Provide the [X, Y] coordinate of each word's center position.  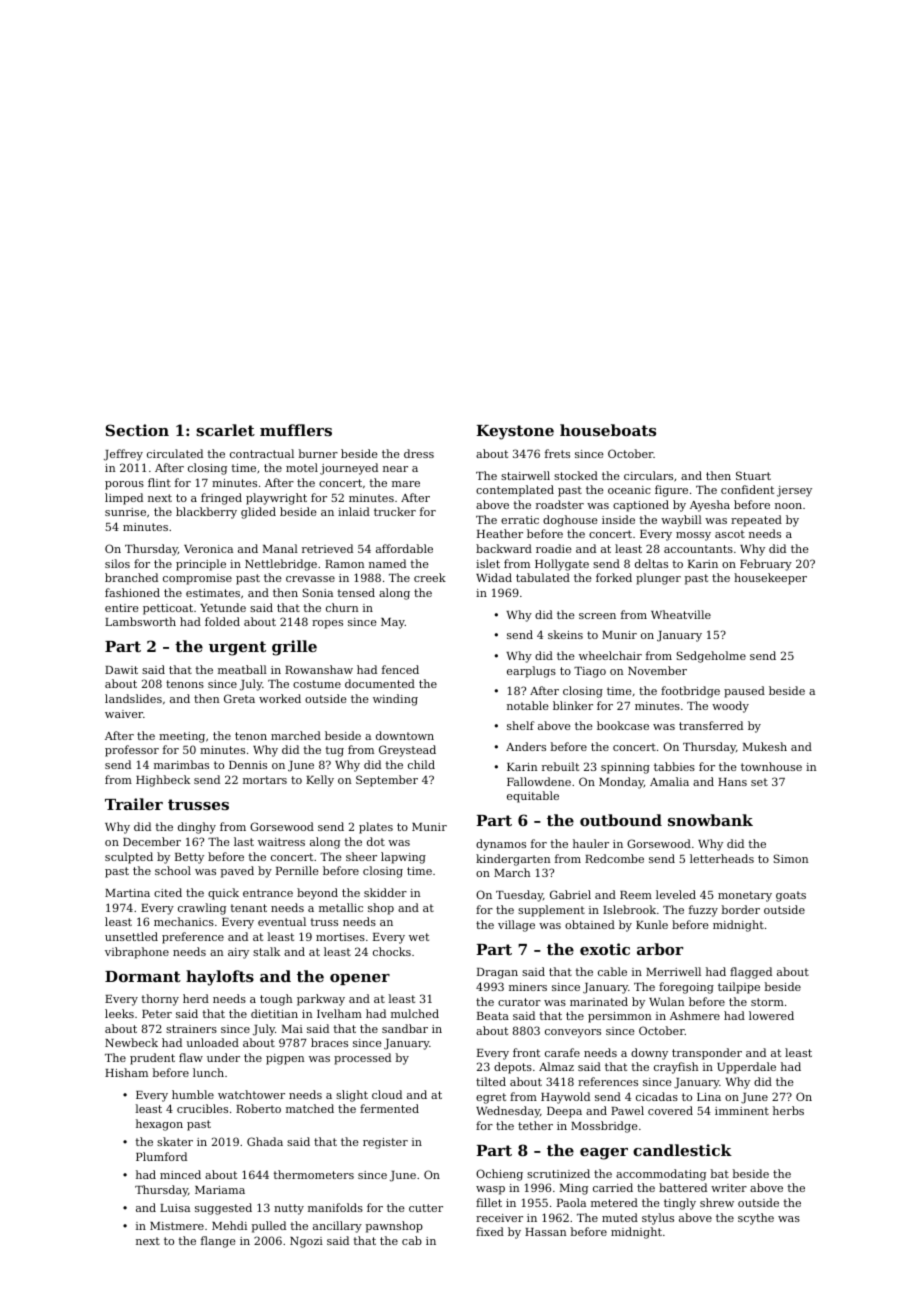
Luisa [175, 1208]
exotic [605, 949]
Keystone [515, 432]
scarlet [225, 430]
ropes [327, 624]
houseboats [608, 430]
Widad [494, 577]
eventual [282, 921]
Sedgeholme [711, 657]
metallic [341, 907]
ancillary [337, 1227]
